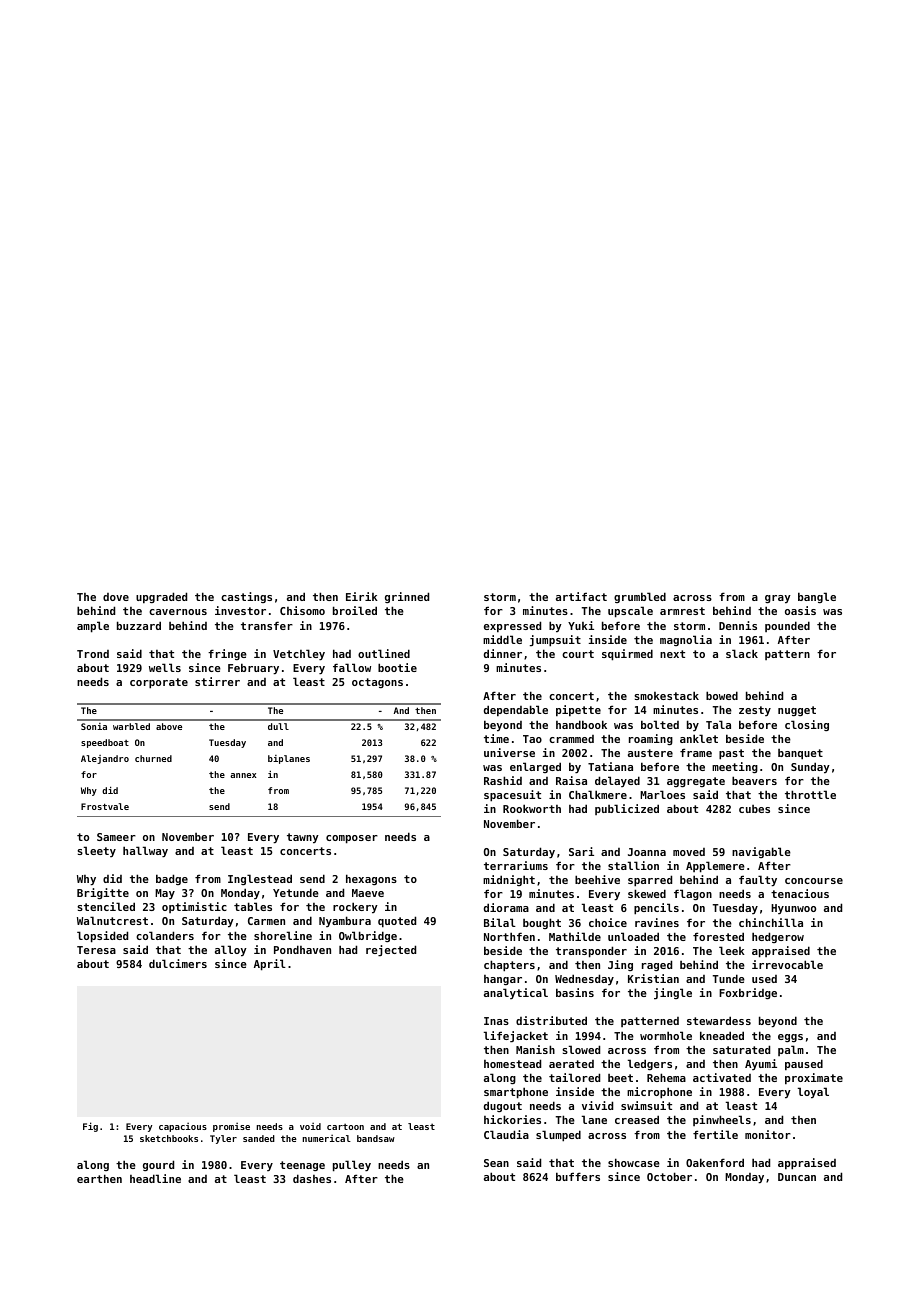  What do you see at coordinates (512, 1063) in the image?
I see `homestead` at bounding box center [512, 1063].
